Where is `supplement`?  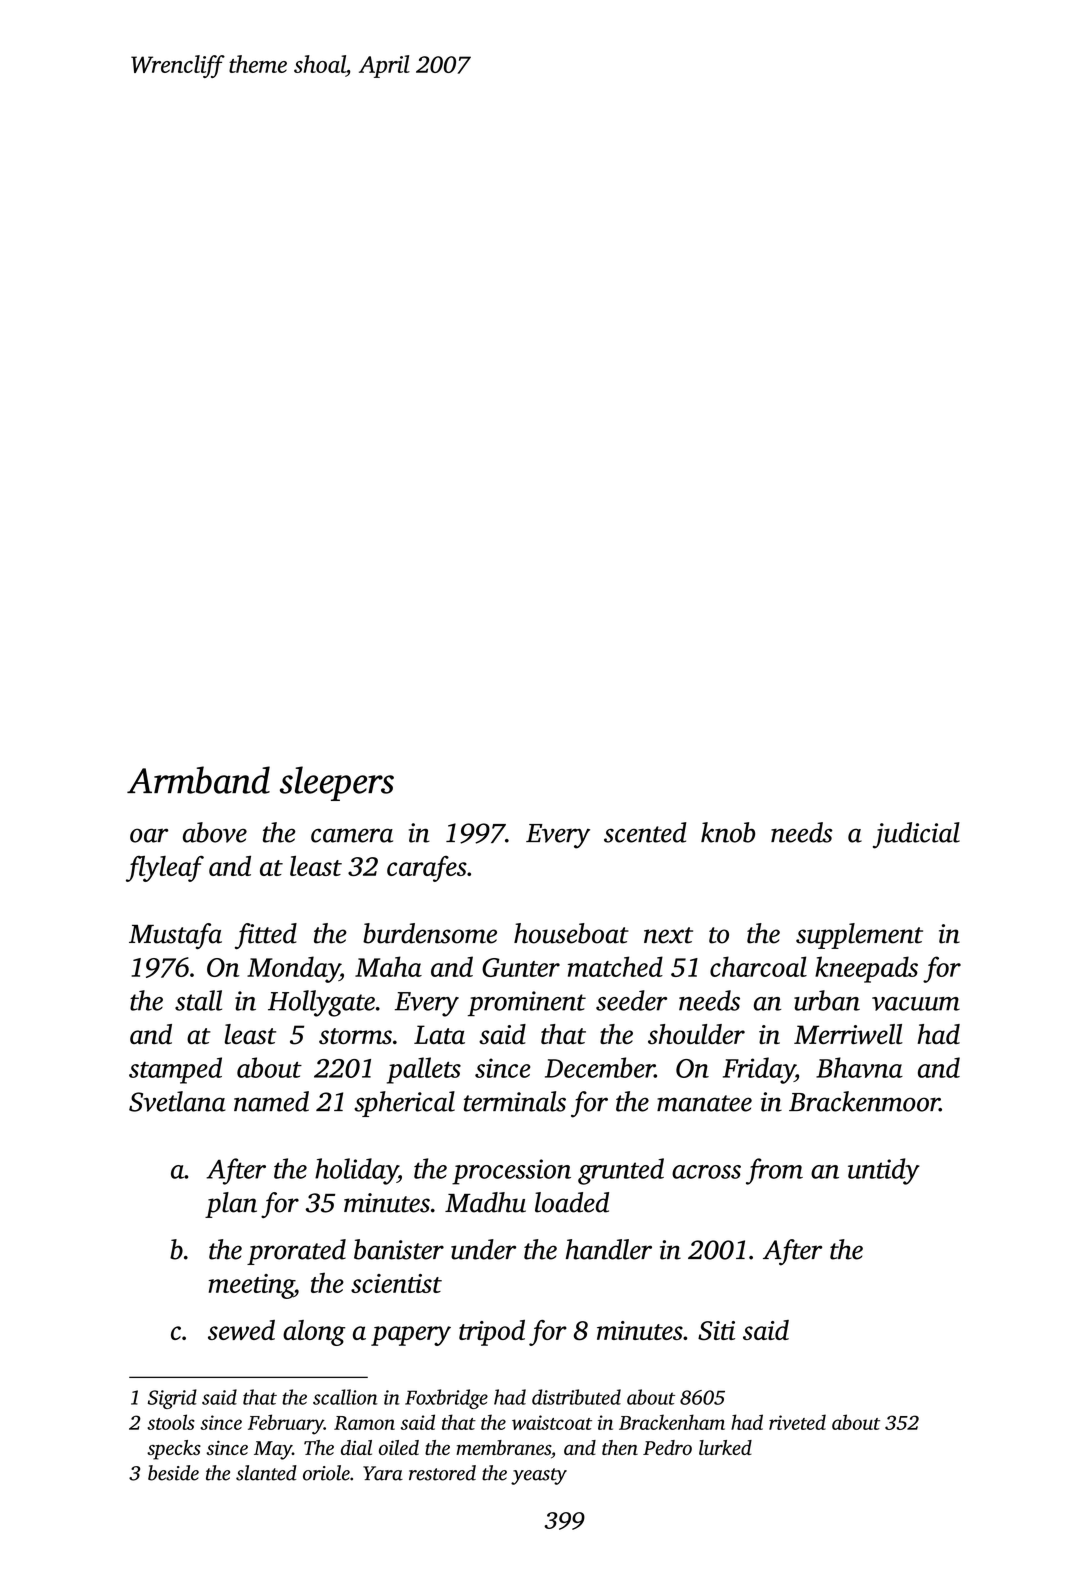
supplement is located at coordinates (859, 936).
